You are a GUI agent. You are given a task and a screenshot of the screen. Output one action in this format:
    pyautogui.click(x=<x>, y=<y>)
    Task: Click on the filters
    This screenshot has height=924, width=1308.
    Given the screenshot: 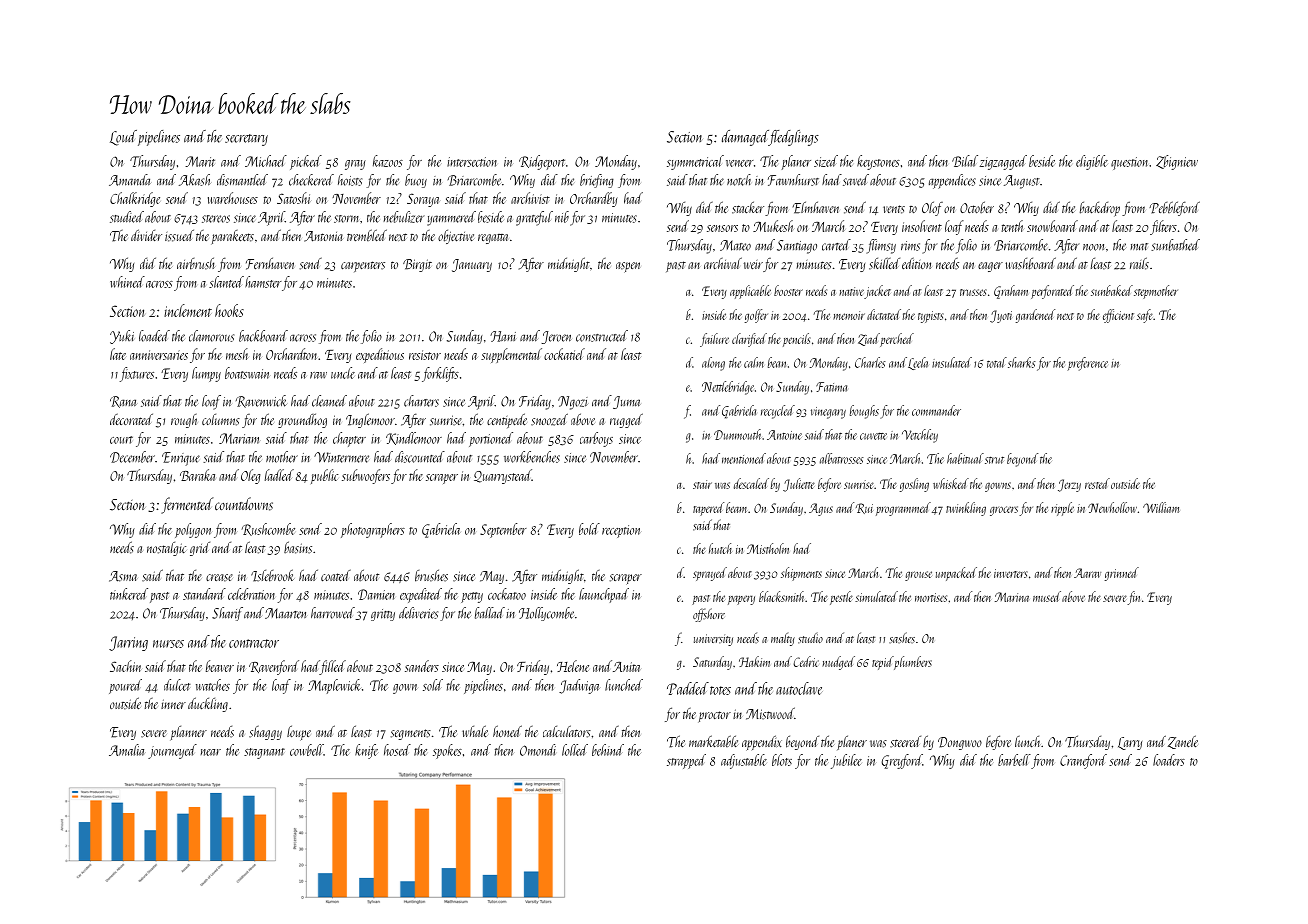 What is the action you would take?
    pyautogui.click(x=1163, y=227)
